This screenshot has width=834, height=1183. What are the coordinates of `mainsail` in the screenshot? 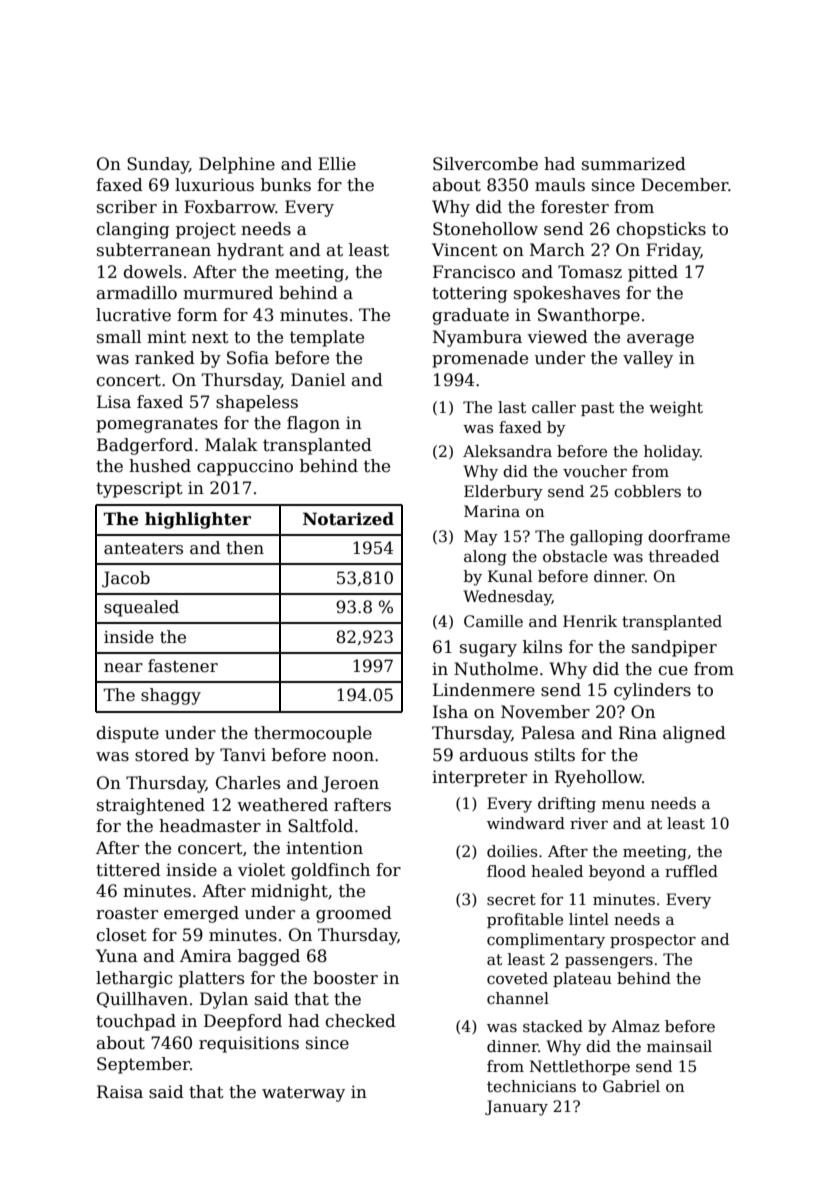 It's located at (679, 1046).
